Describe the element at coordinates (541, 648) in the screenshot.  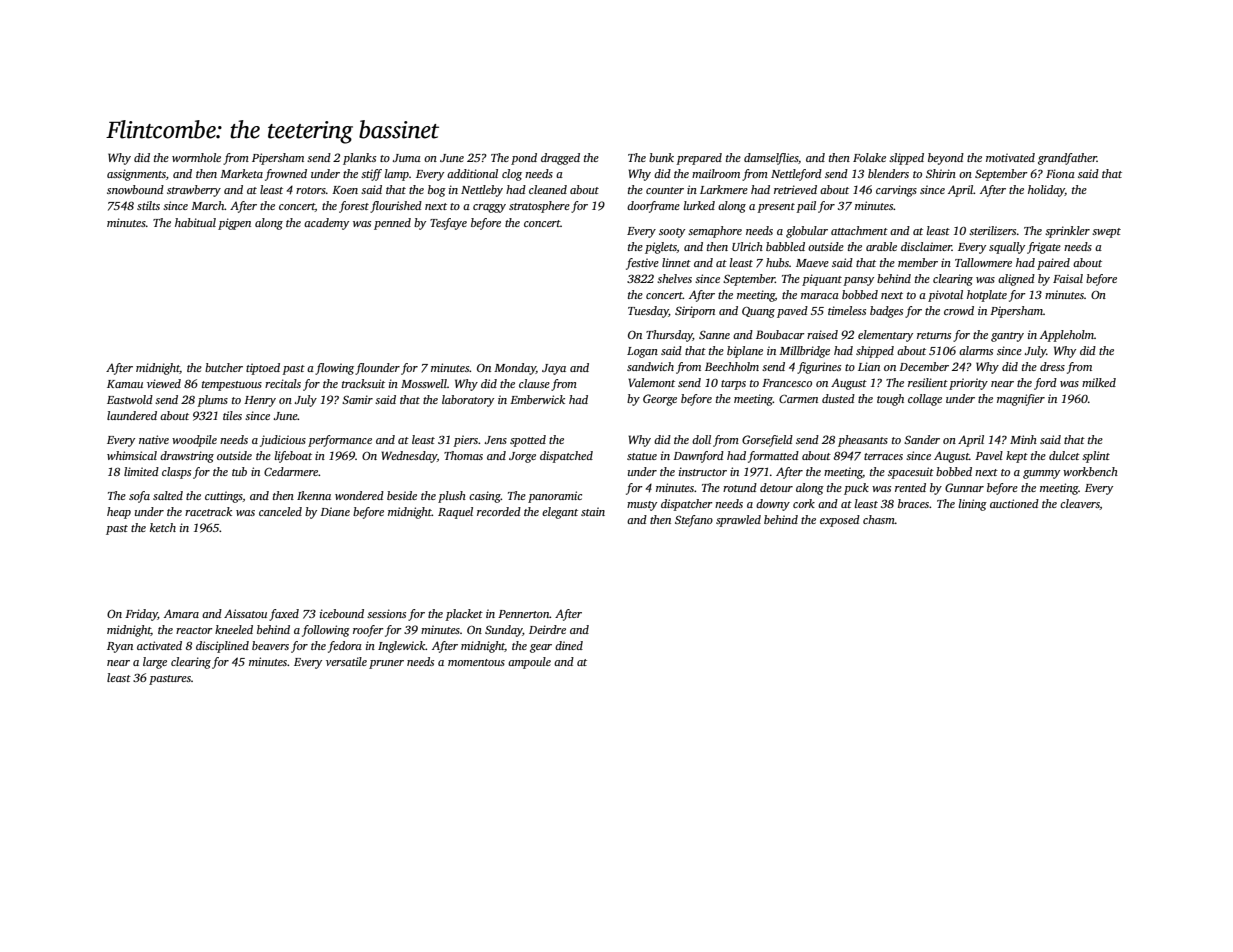
I see `gear` at that location.
